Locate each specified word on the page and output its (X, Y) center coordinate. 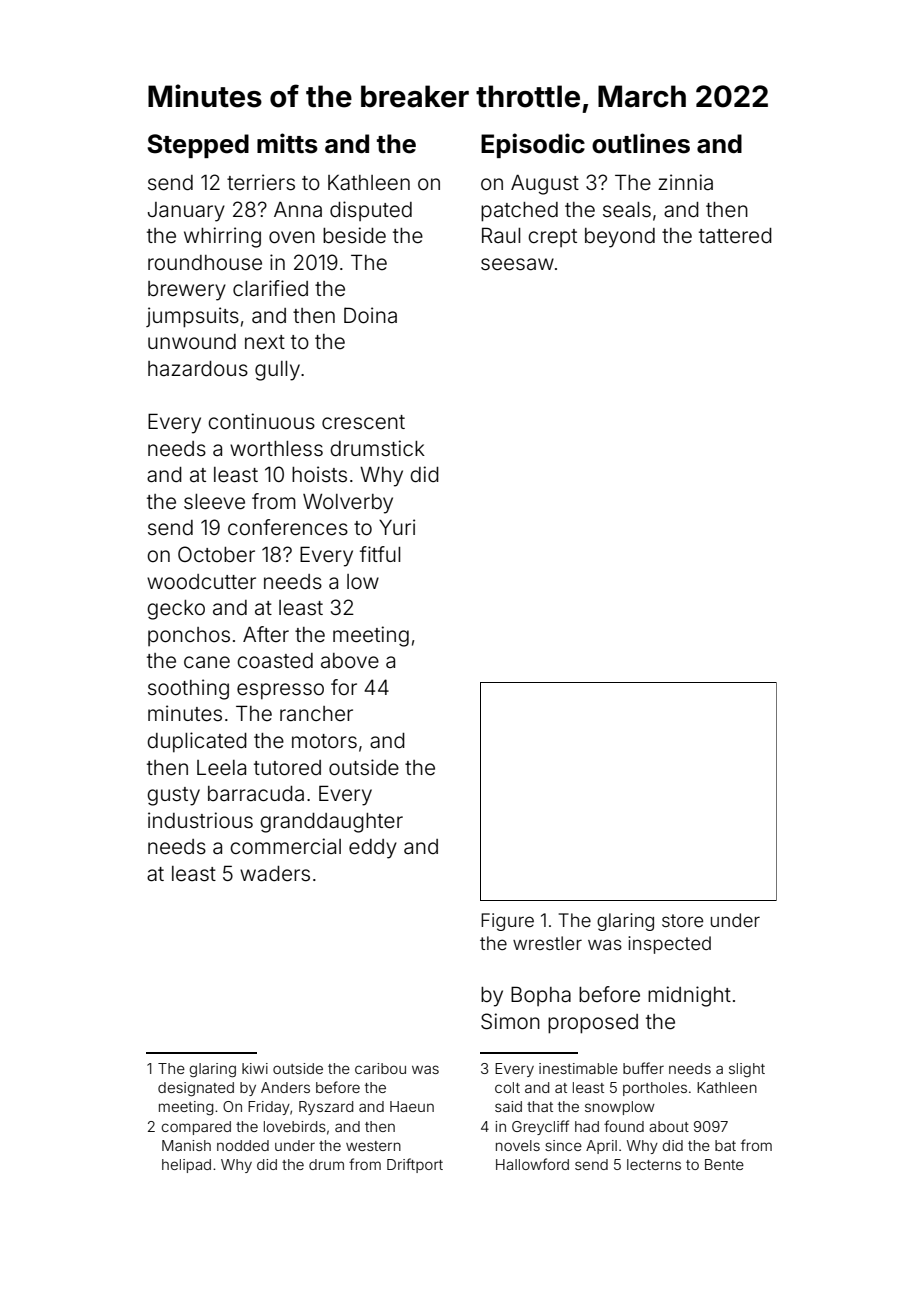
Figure (507, 922)
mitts (287, 143)
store (682, 920)
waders (275, 874)
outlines (641, 143)
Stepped (198, 146)
